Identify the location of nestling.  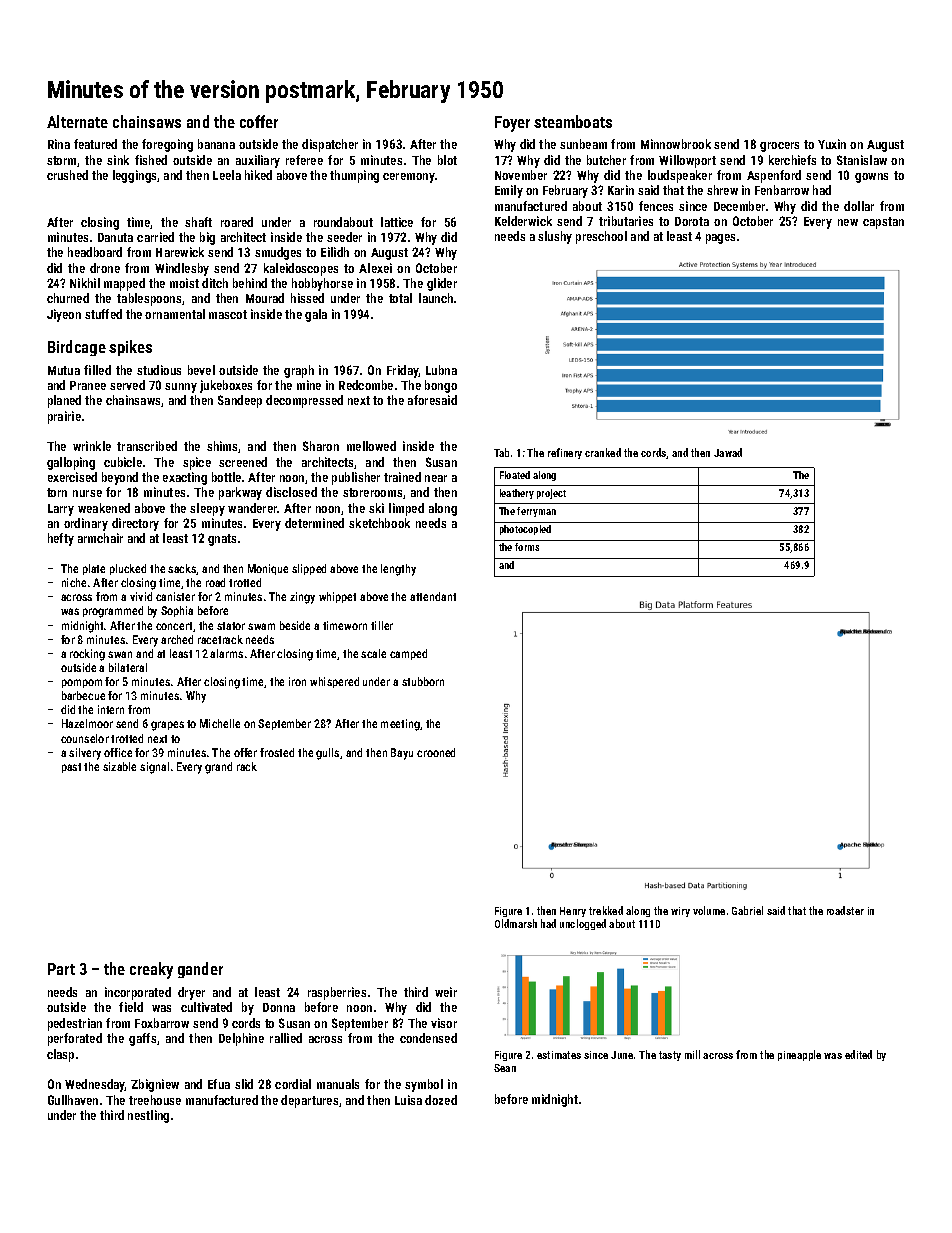
(148, 1116).
